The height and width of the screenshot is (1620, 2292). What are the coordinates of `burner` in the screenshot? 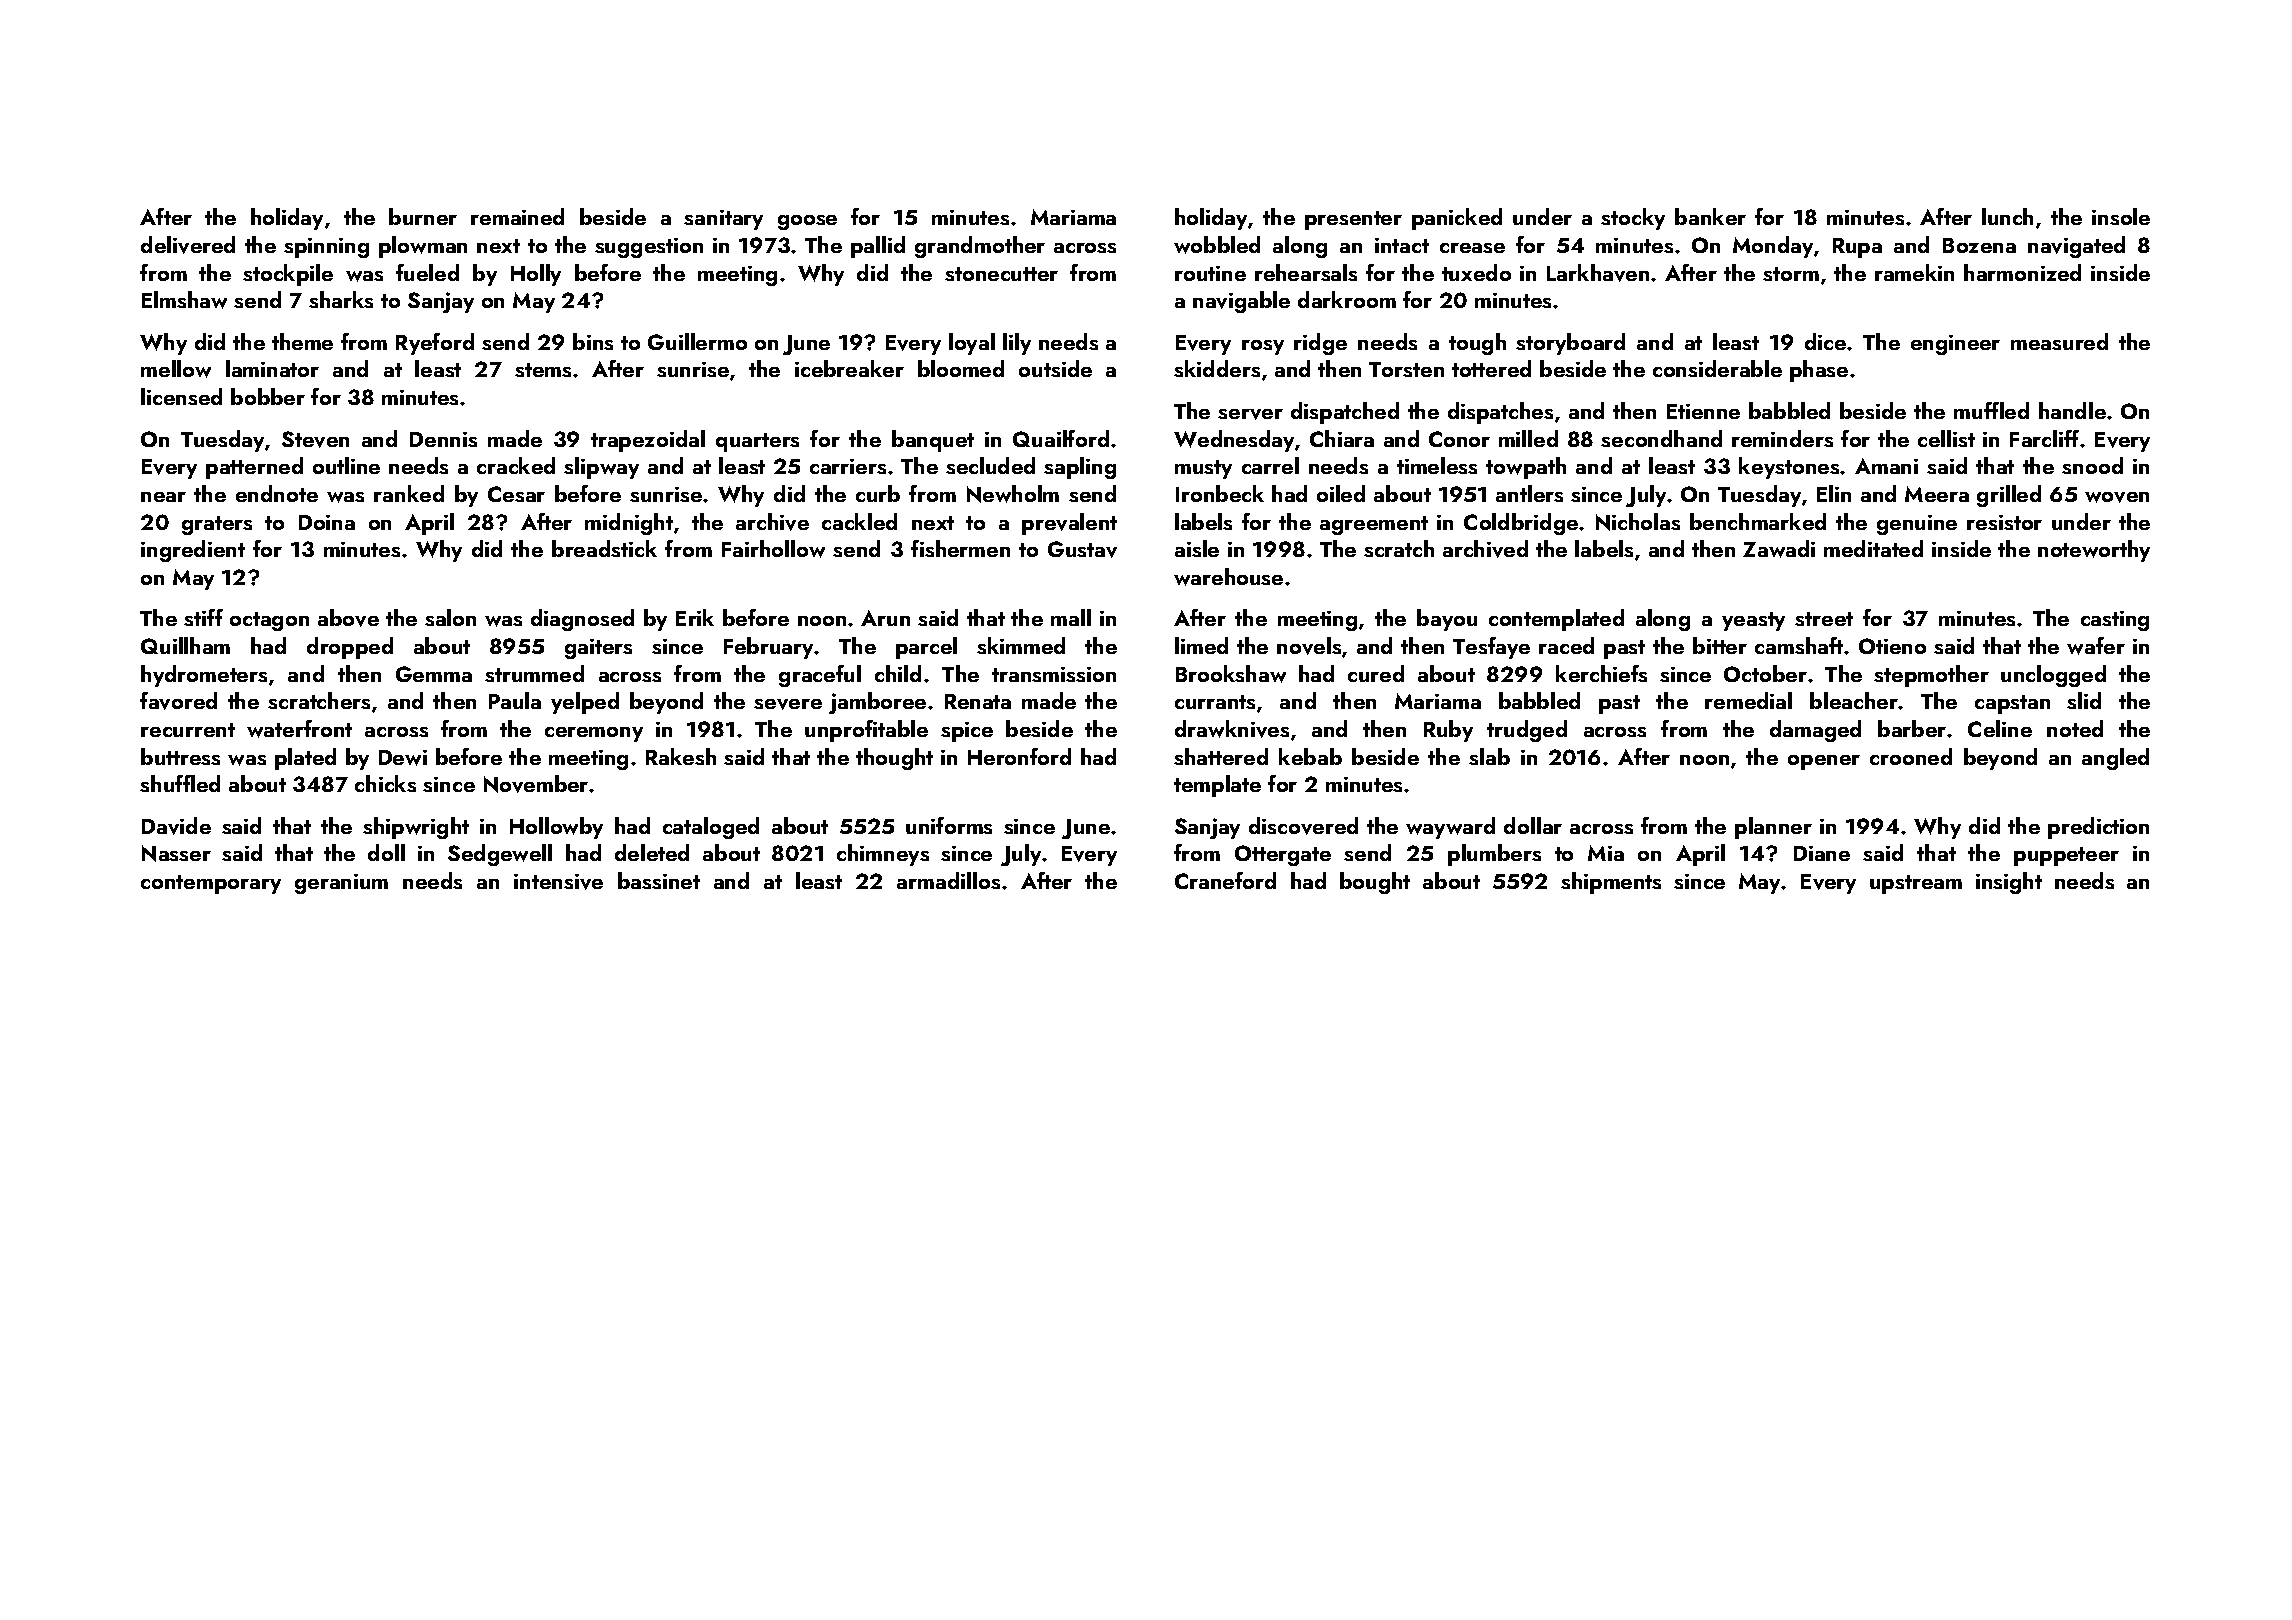 It's located at (423, 216).
